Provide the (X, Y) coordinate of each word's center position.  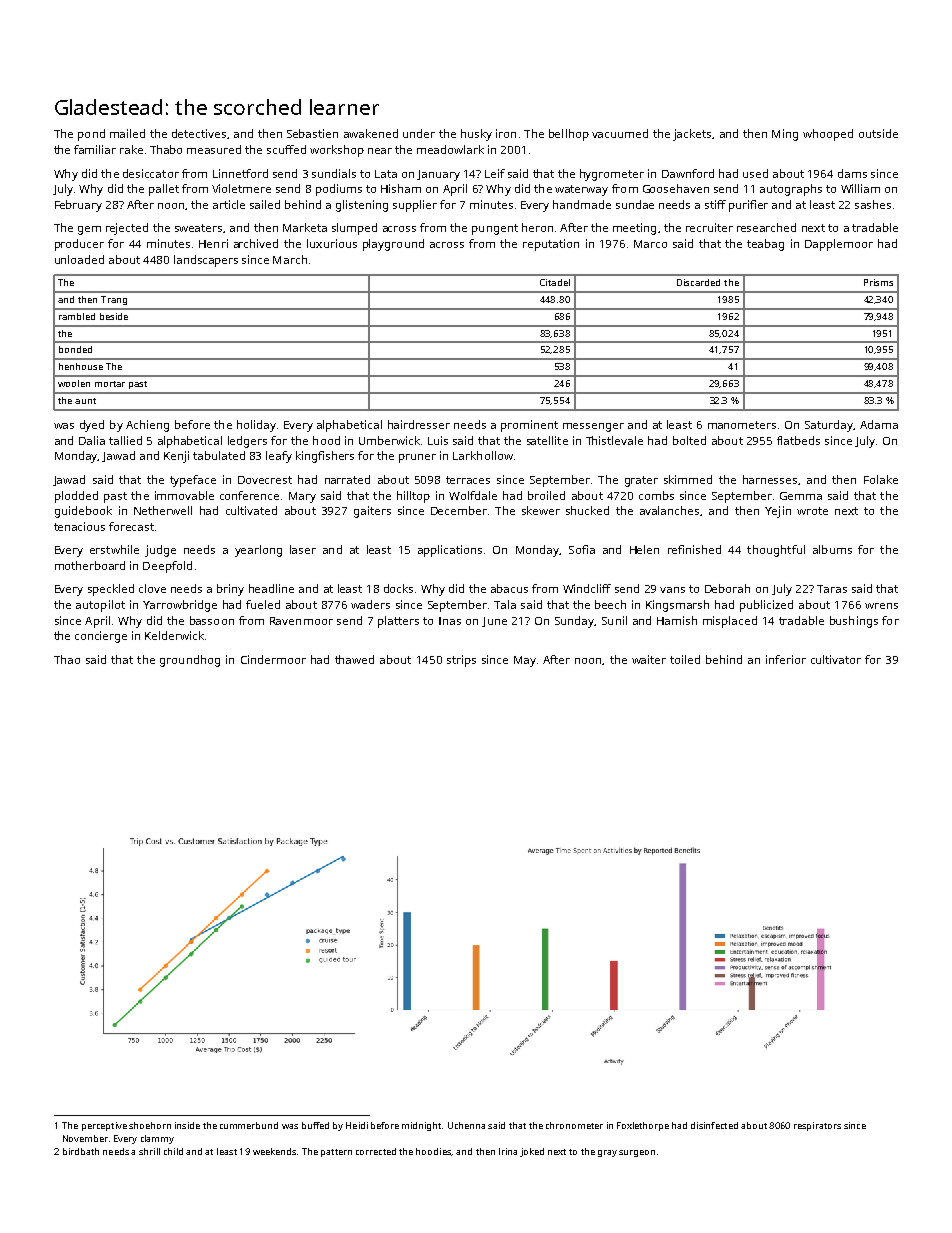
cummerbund (249, 1125)
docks (398, 588)
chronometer (574, 1125)
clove (152, 588)
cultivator (836, 659)
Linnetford (240, 173)
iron (506, 133)
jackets (692, 135)
